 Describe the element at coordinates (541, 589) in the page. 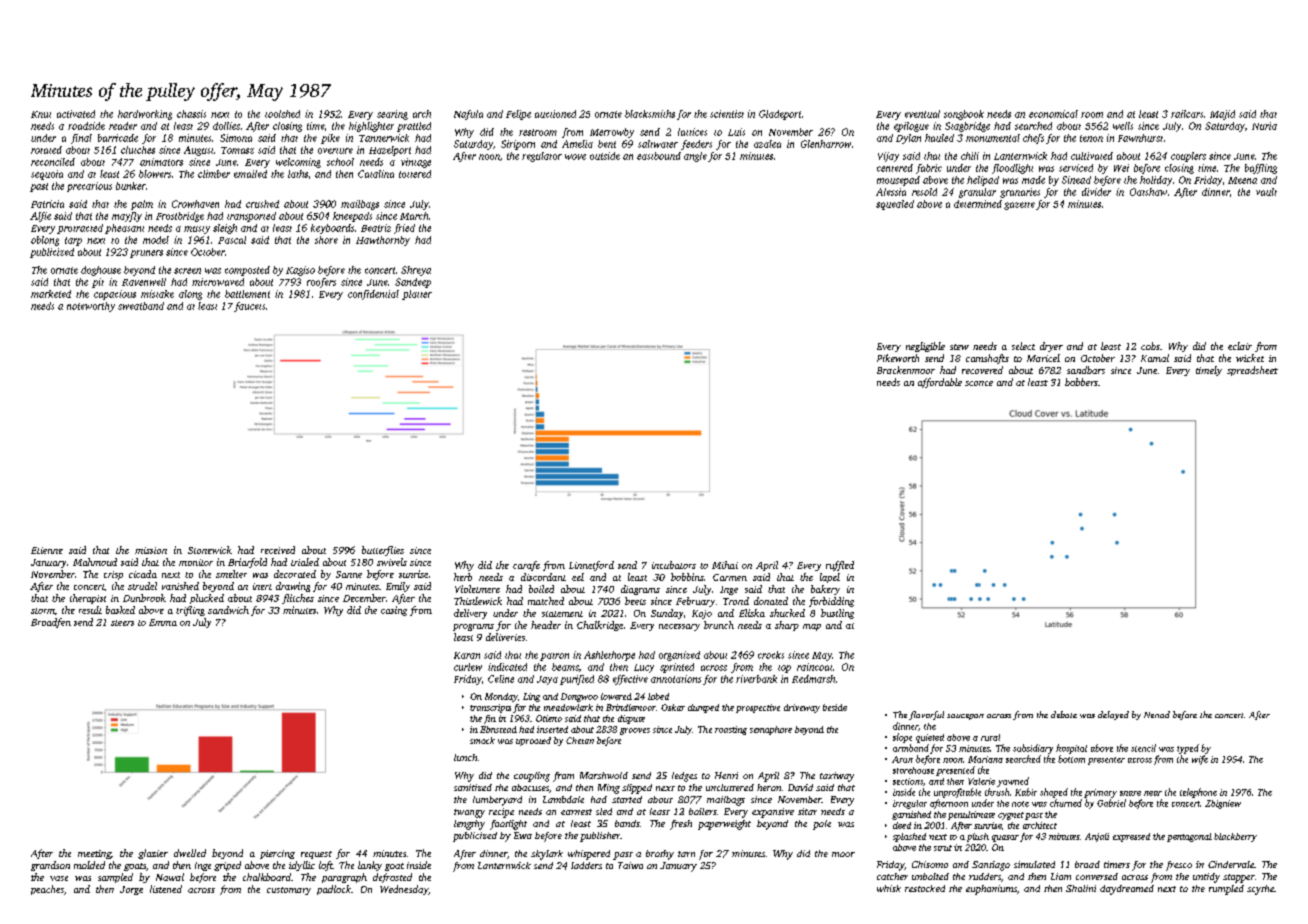

I see `boiled` at that location.
